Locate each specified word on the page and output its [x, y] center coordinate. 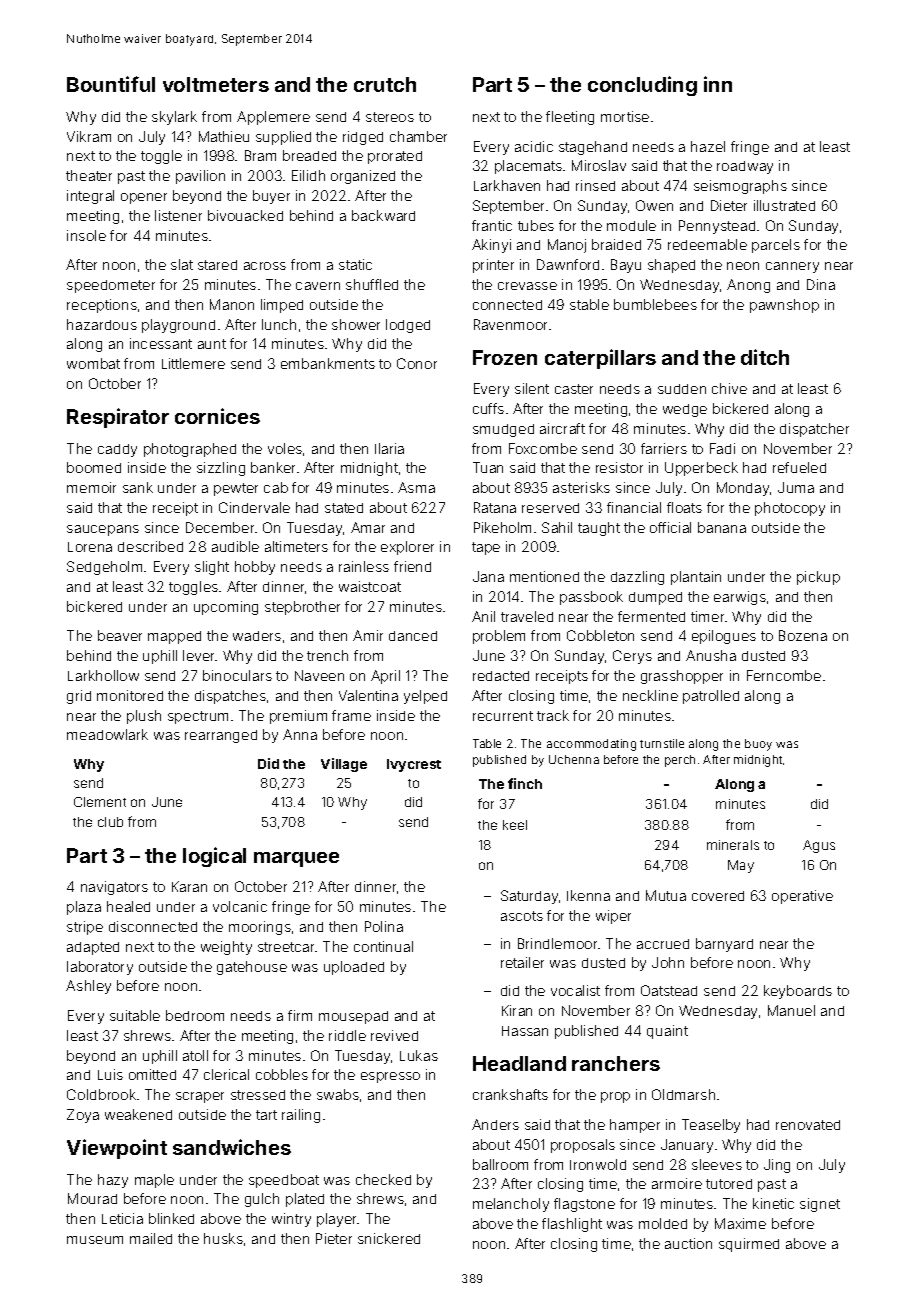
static [355, 264]
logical [214, 857]
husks [223, 1238]
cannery [792, 267]
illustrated [784, 205]
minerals [733, 845]
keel [515, 825]
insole [86, 235]
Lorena [90, 547]
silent [532, 388]
